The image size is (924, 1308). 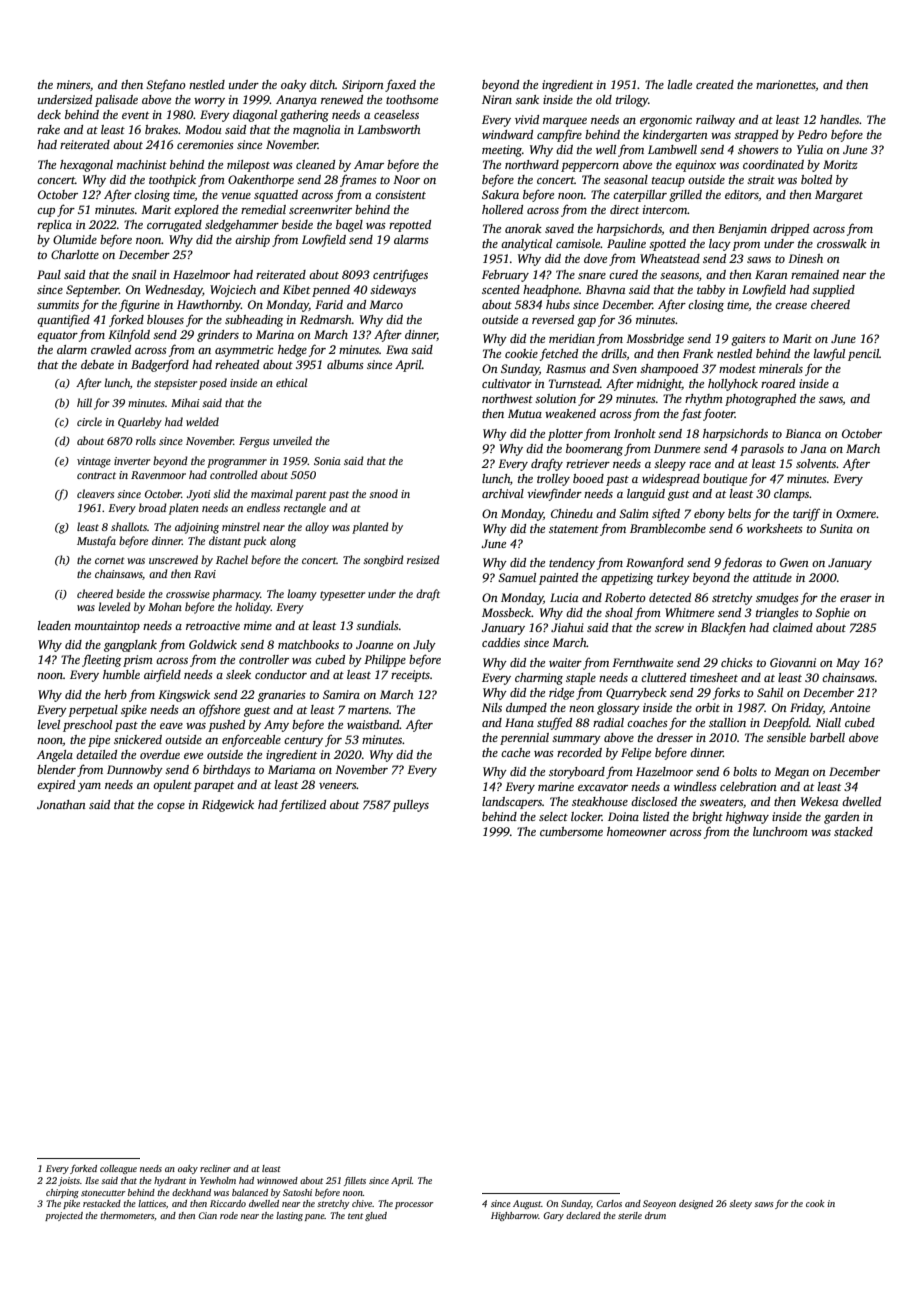 What do you see at coordinates (207, 1215) in the document?
I see `Cian` at bounding box center [207, 1215].
